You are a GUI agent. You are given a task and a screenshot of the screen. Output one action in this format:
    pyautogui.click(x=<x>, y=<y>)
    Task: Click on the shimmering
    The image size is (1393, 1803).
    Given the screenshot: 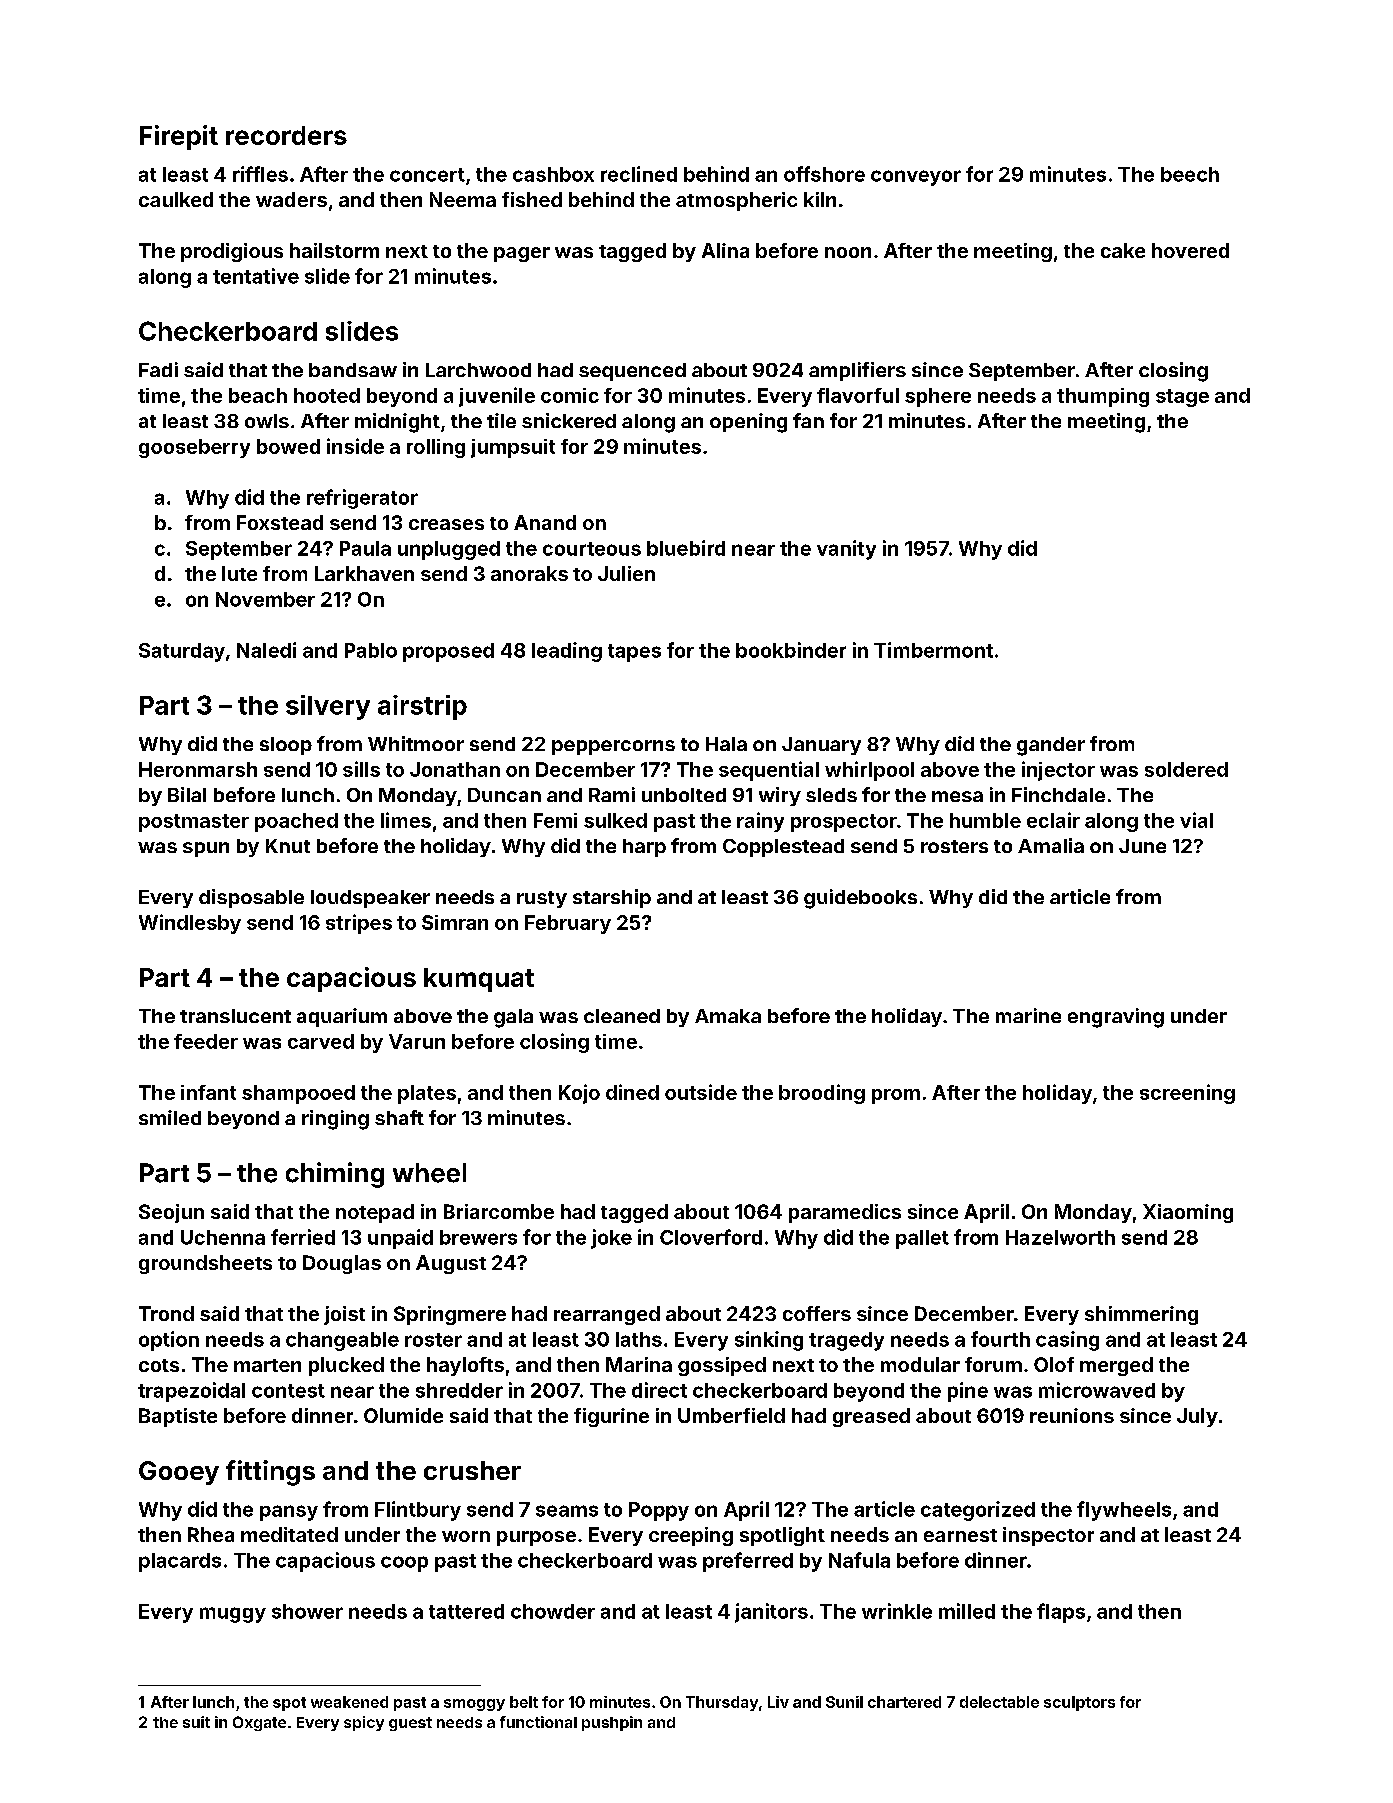 What is the action you would take?
    pyautogui.click(x=1141, y=1315)
